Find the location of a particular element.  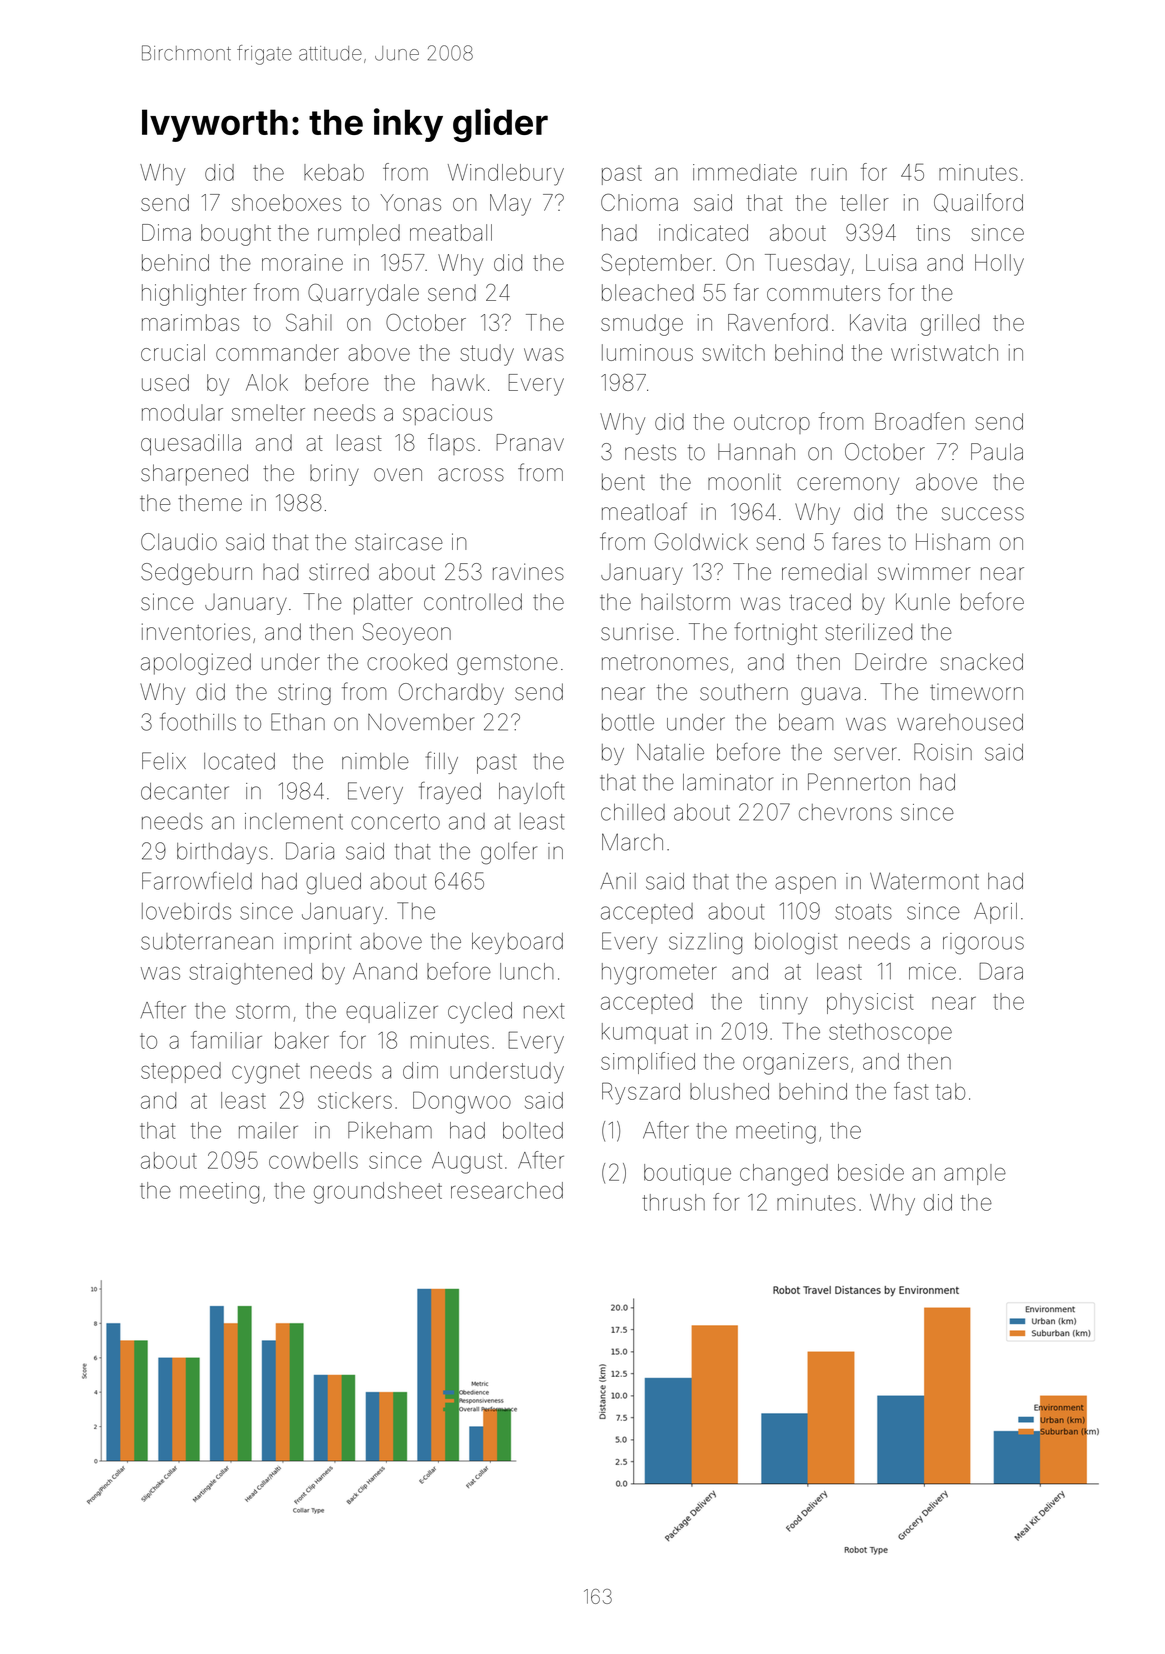

smudge is located at coordinates (642, 325).
